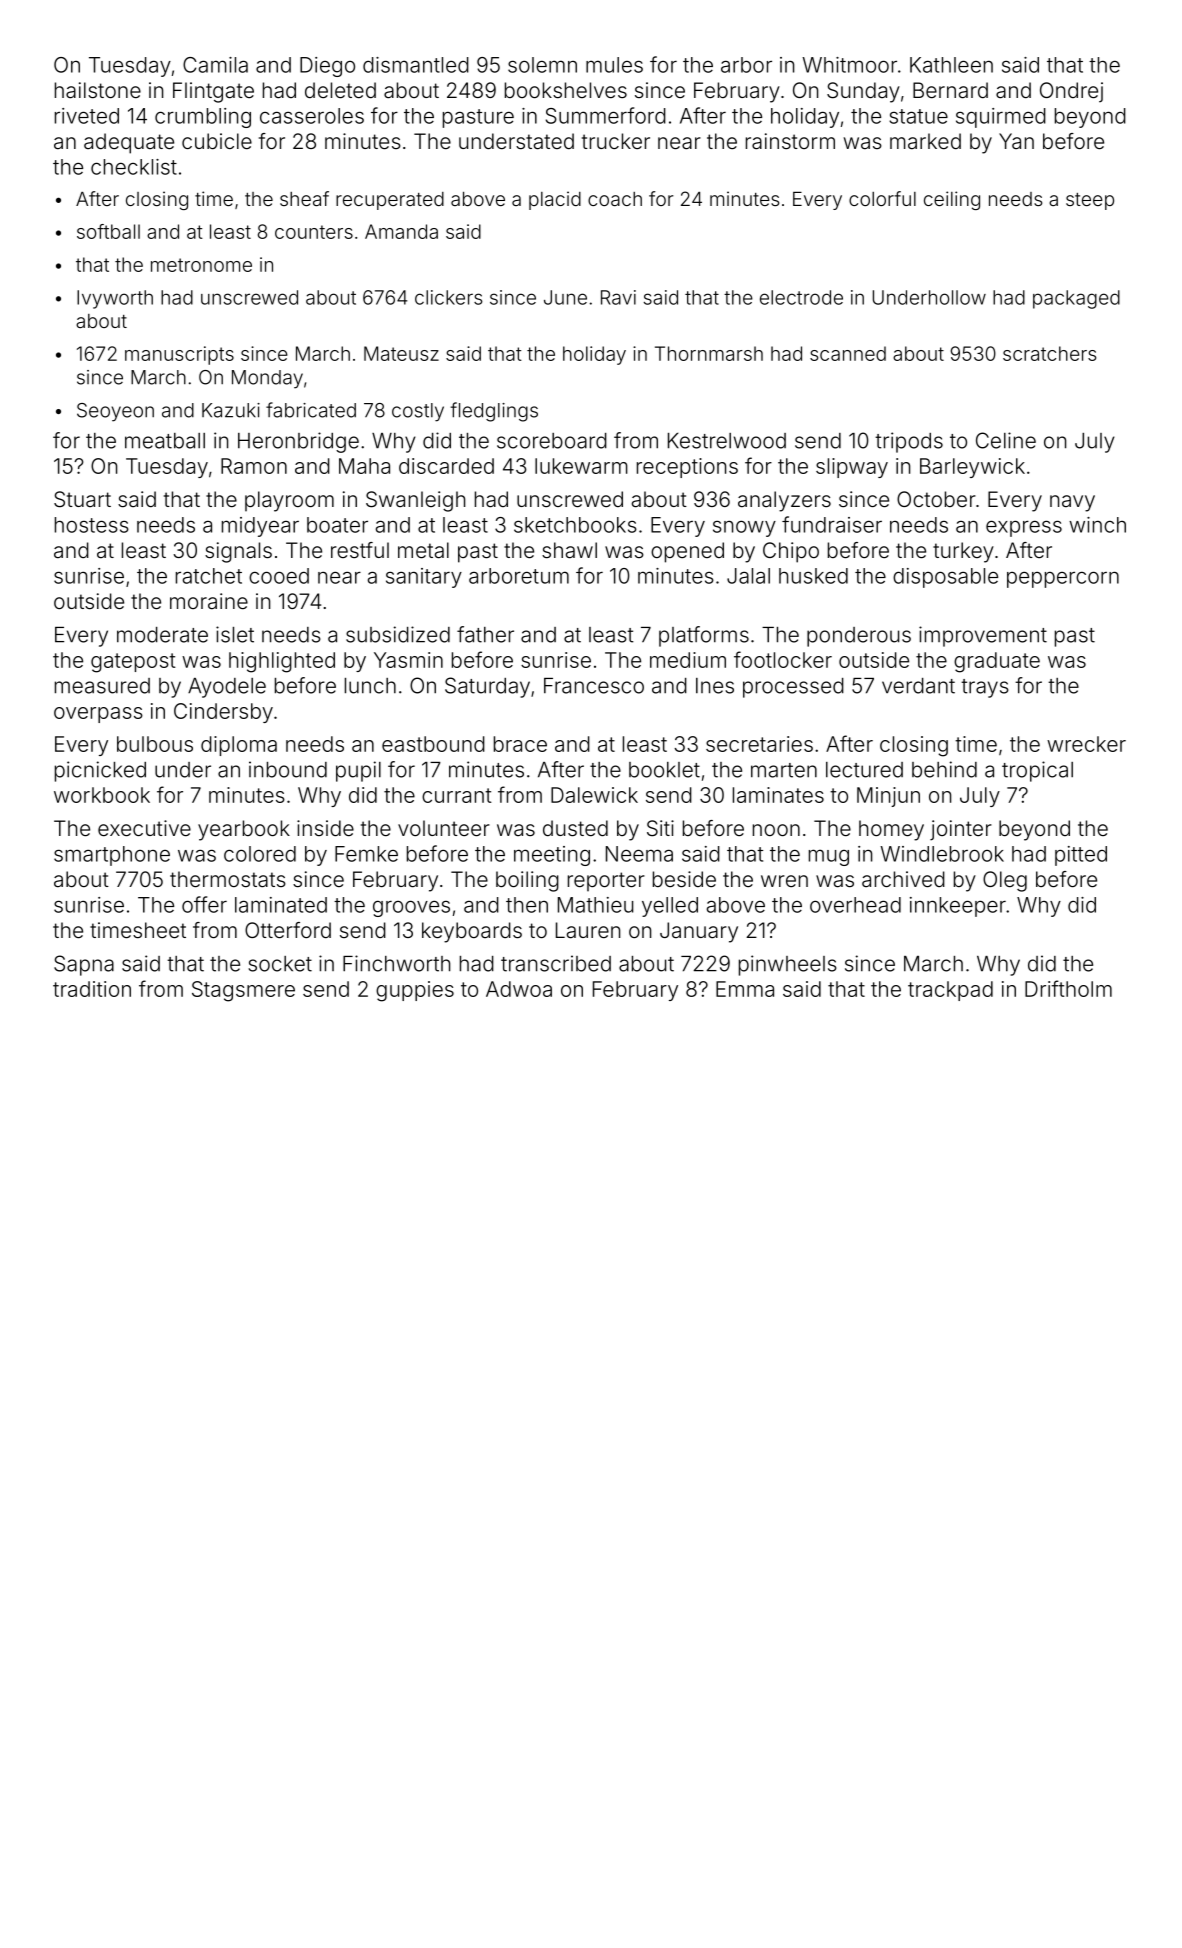 The width and height of the screenshot is (1182, 1948). I want to click on peppercorn, so click(1063, 579).
